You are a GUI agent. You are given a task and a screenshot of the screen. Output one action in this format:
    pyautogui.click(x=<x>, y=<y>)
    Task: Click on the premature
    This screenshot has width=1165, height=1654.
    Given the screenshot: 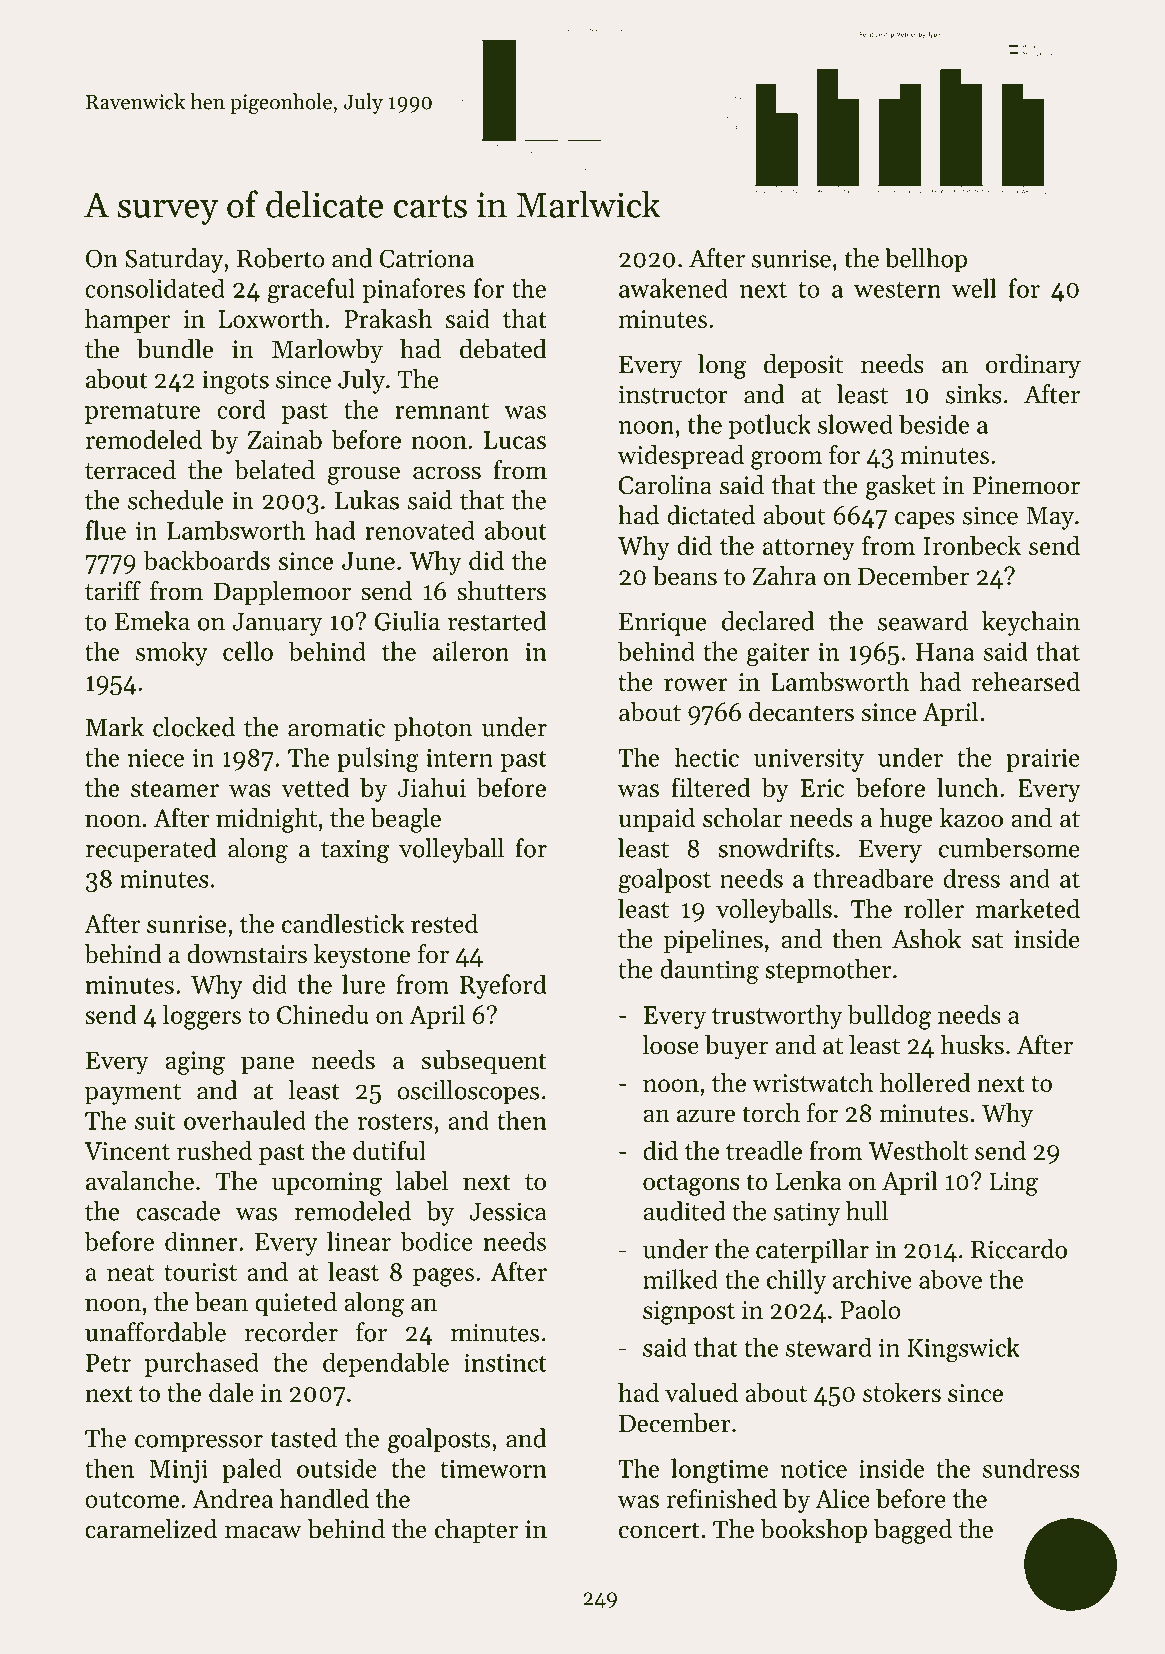 What is the action you would take?
    pyautogui.click(x=142, y=413)
